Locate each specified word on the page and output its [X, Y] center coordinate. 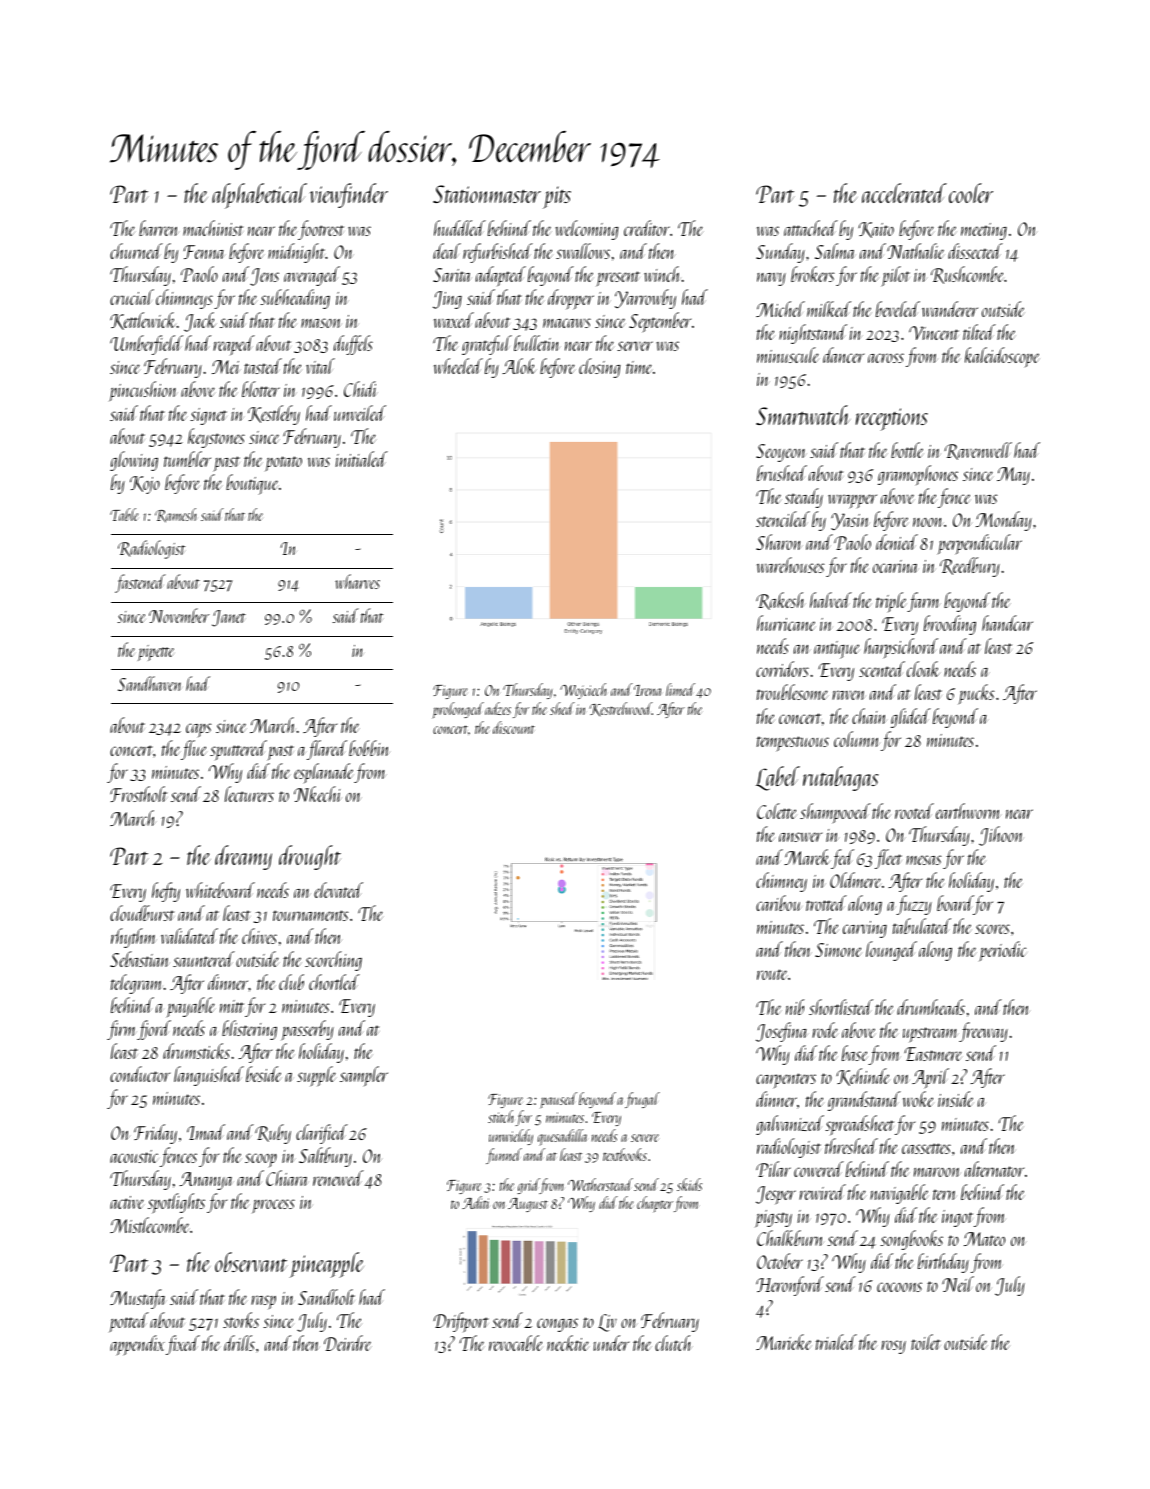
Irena [647, 690]
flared [327, 750]
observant [251, 1262]
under [611, 1343]
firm [122, 1030]
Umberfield [146, 345]
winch [663, 274]
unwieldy [511, 1137]
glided [911, 718]
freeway [983, 1032]
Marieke [784, 1342]
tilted [979, 332]
